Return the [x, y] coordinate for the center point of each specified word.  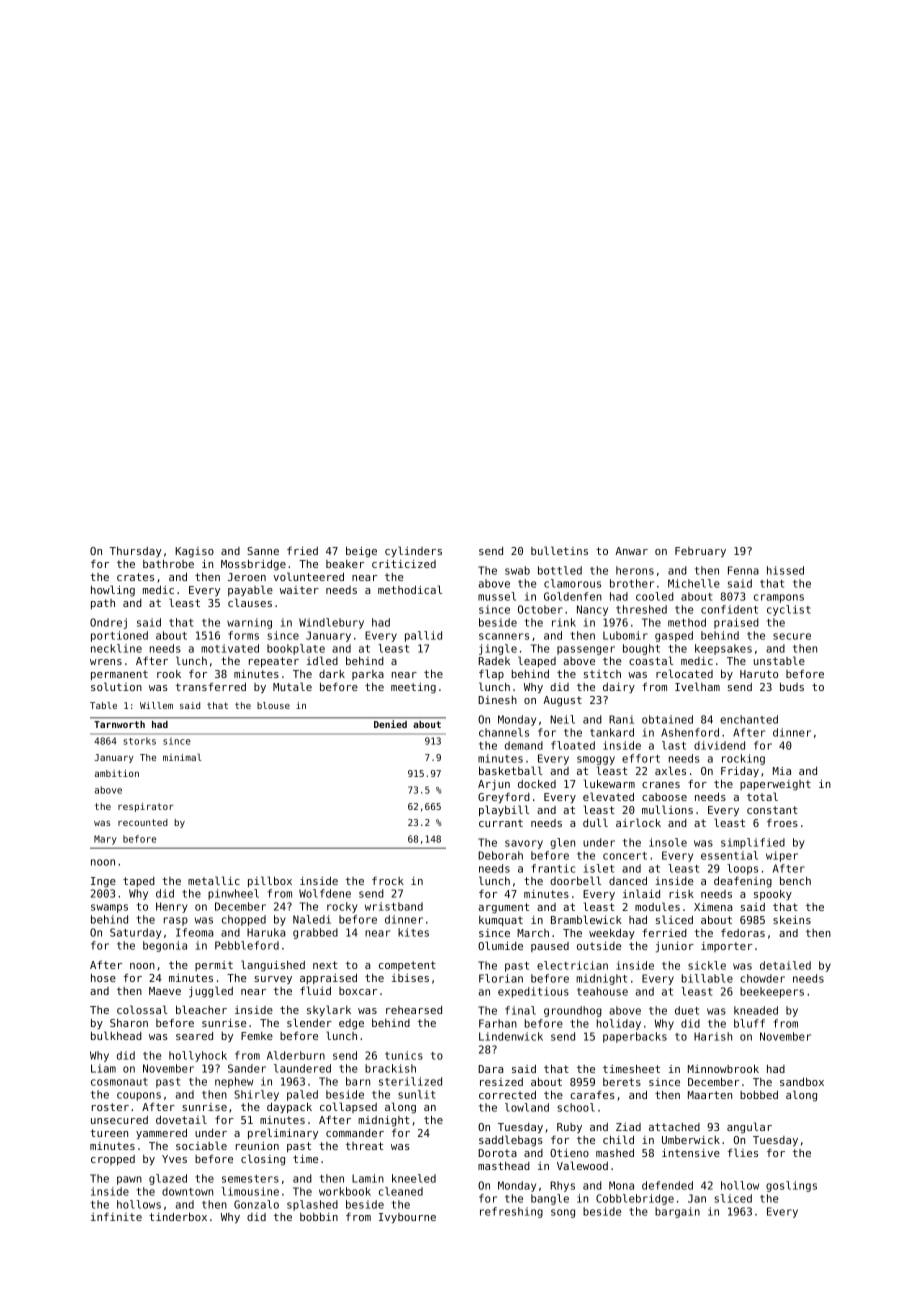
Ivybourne [407, 1218]
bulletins [559, 550]
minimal [182, 757]
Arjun [494, 785]
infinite [116, 1216]
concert [625, 856]
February [700, 552]
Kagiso [194, 552]
